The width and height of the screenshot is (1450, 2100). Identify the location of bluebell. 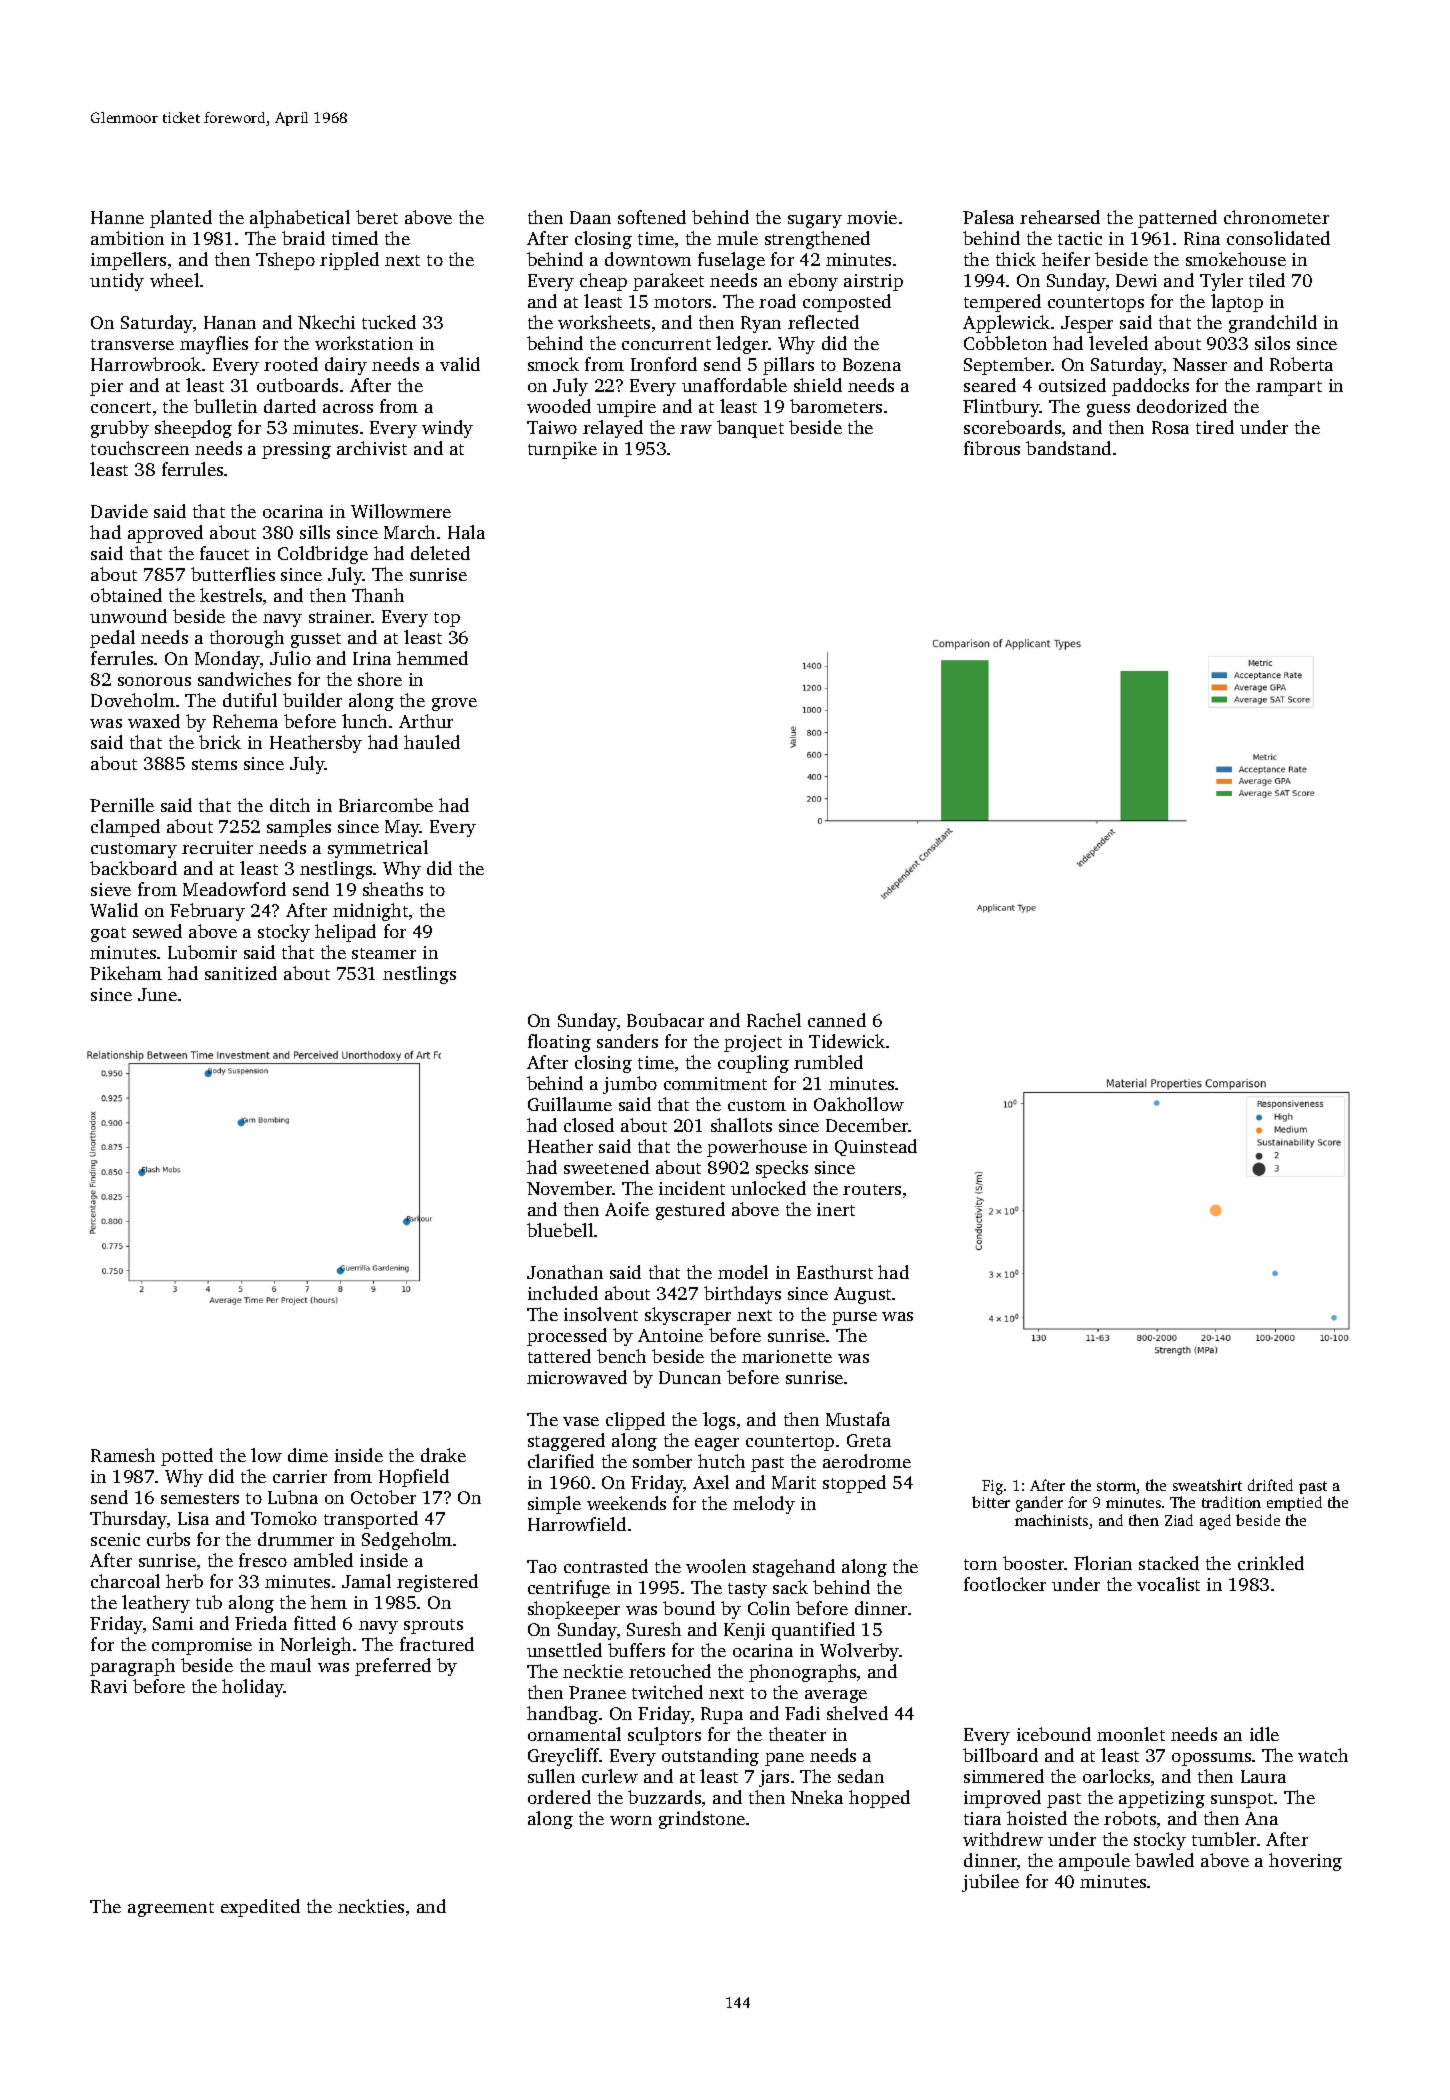
(560, 1230).
